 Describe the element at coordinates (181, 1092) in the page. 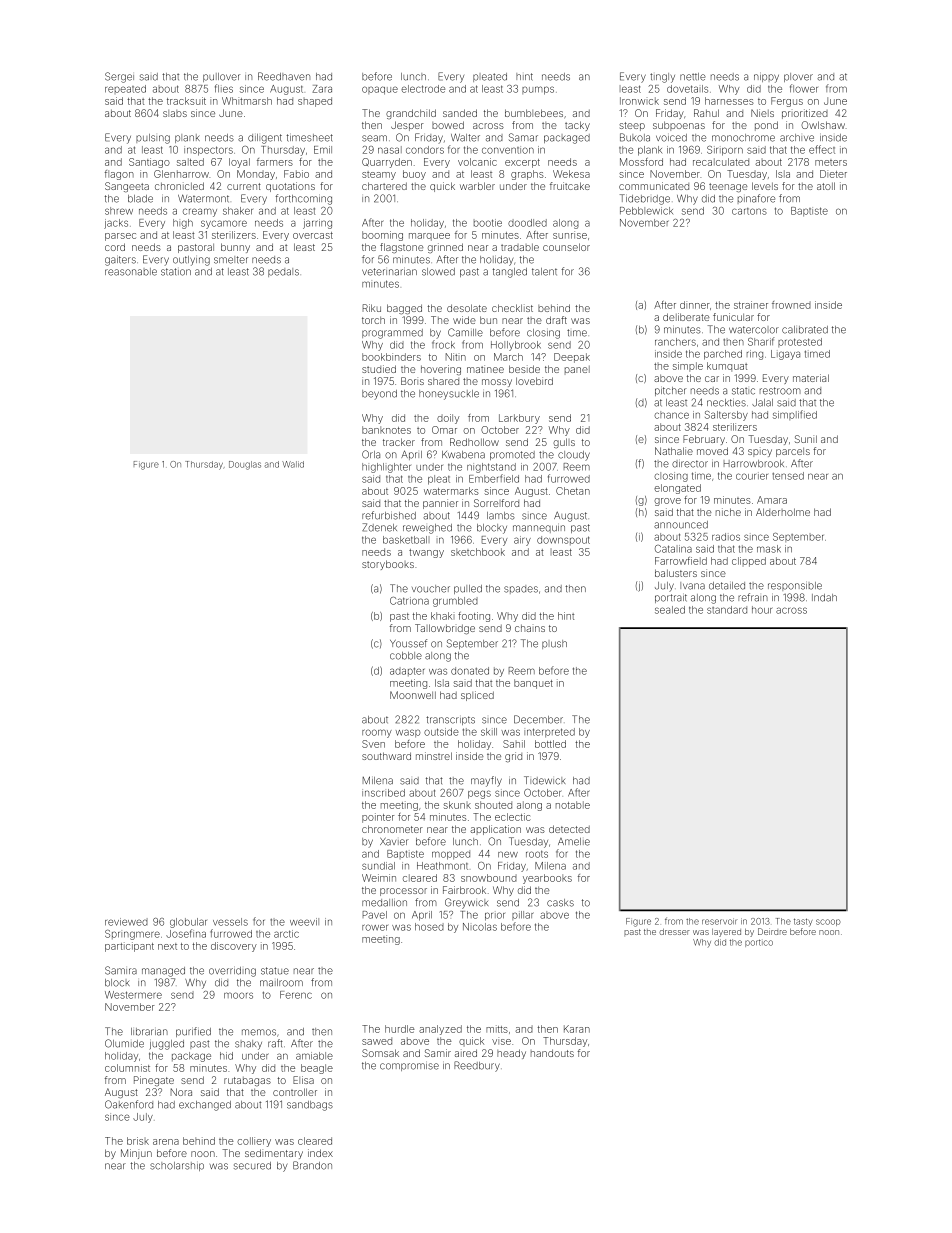

I see `Nora` at that location.
